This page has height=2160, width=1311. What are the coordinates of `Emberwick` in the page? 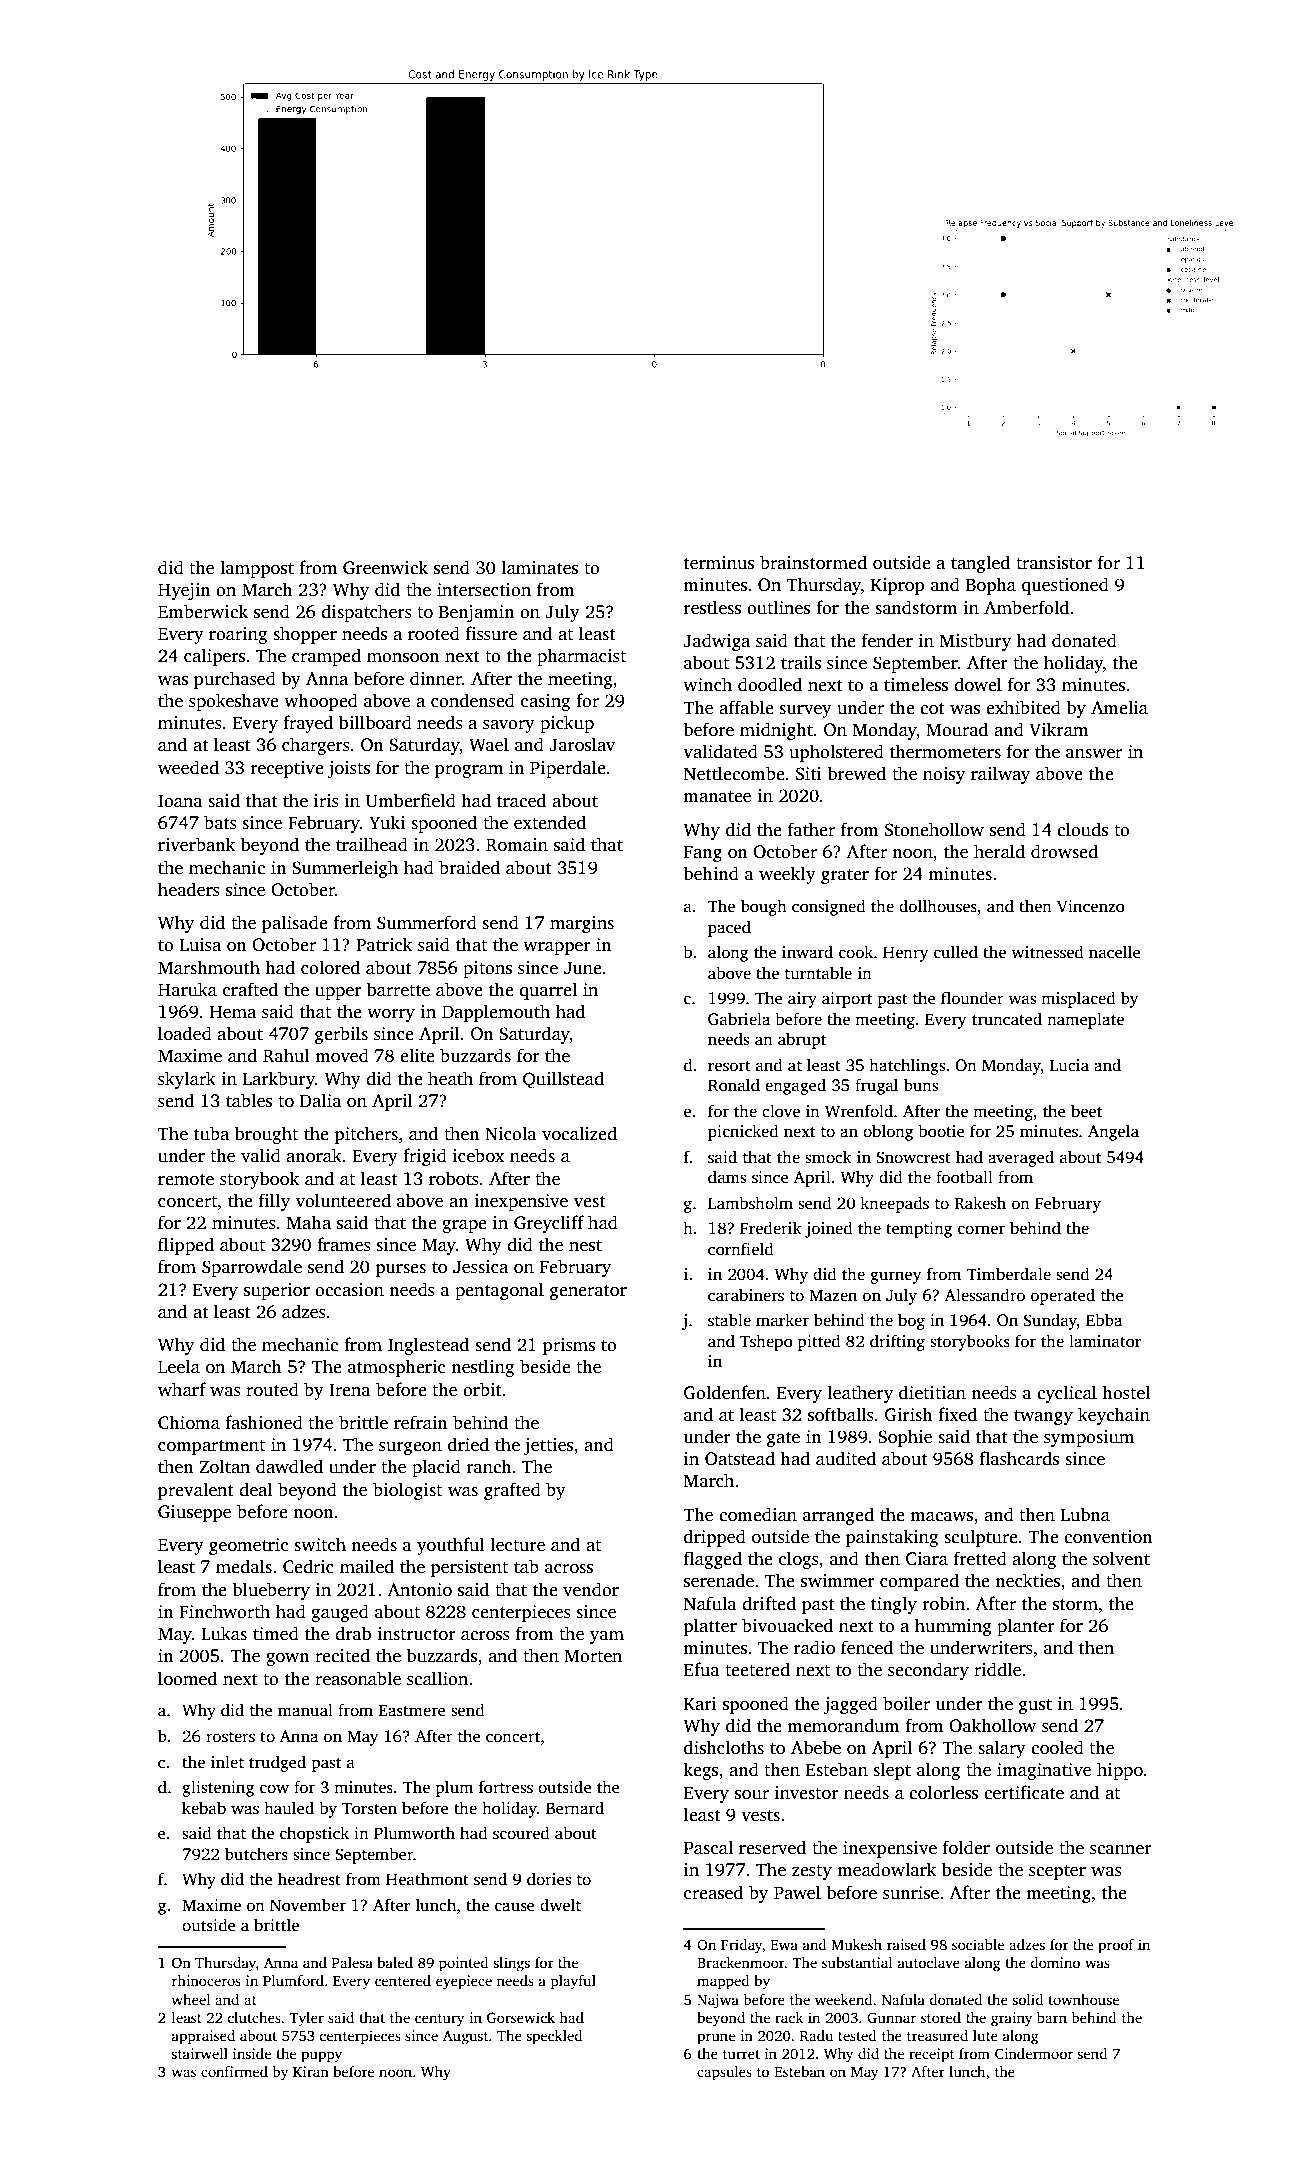 It's located at (203, 611).
